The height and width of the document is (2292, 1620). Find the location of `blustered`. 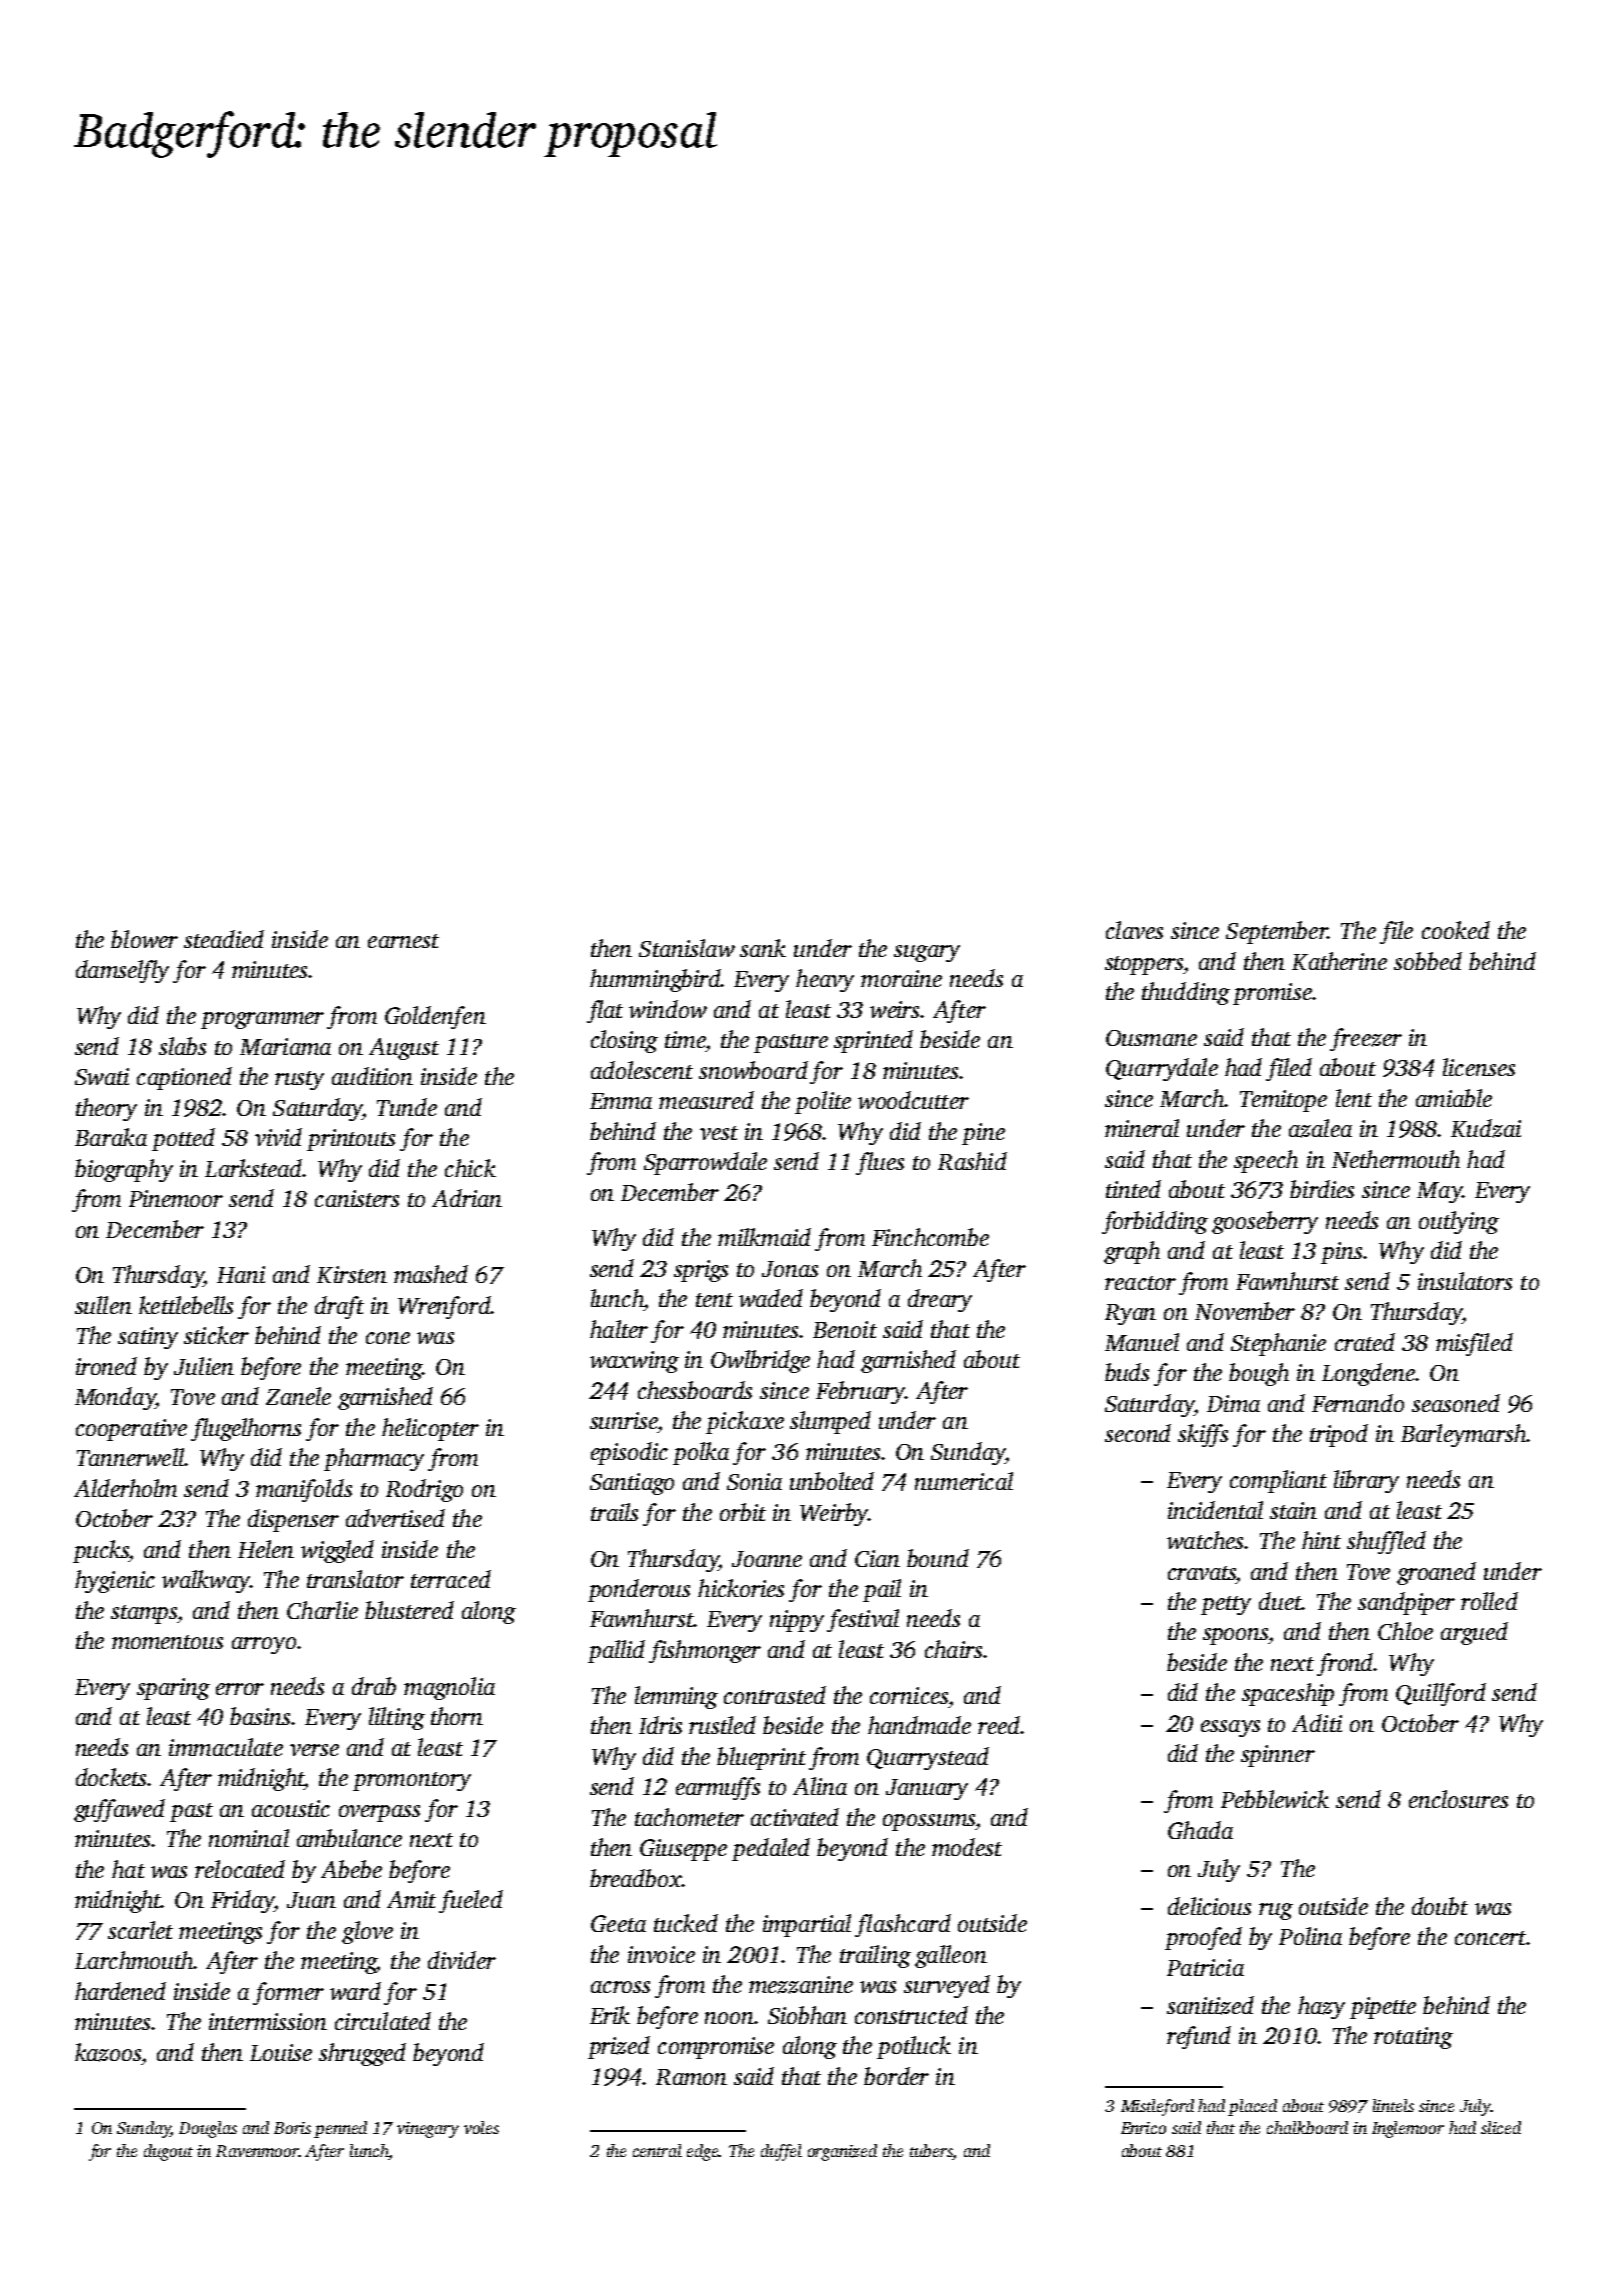

blustered is located at coordinates (409, 1610).
